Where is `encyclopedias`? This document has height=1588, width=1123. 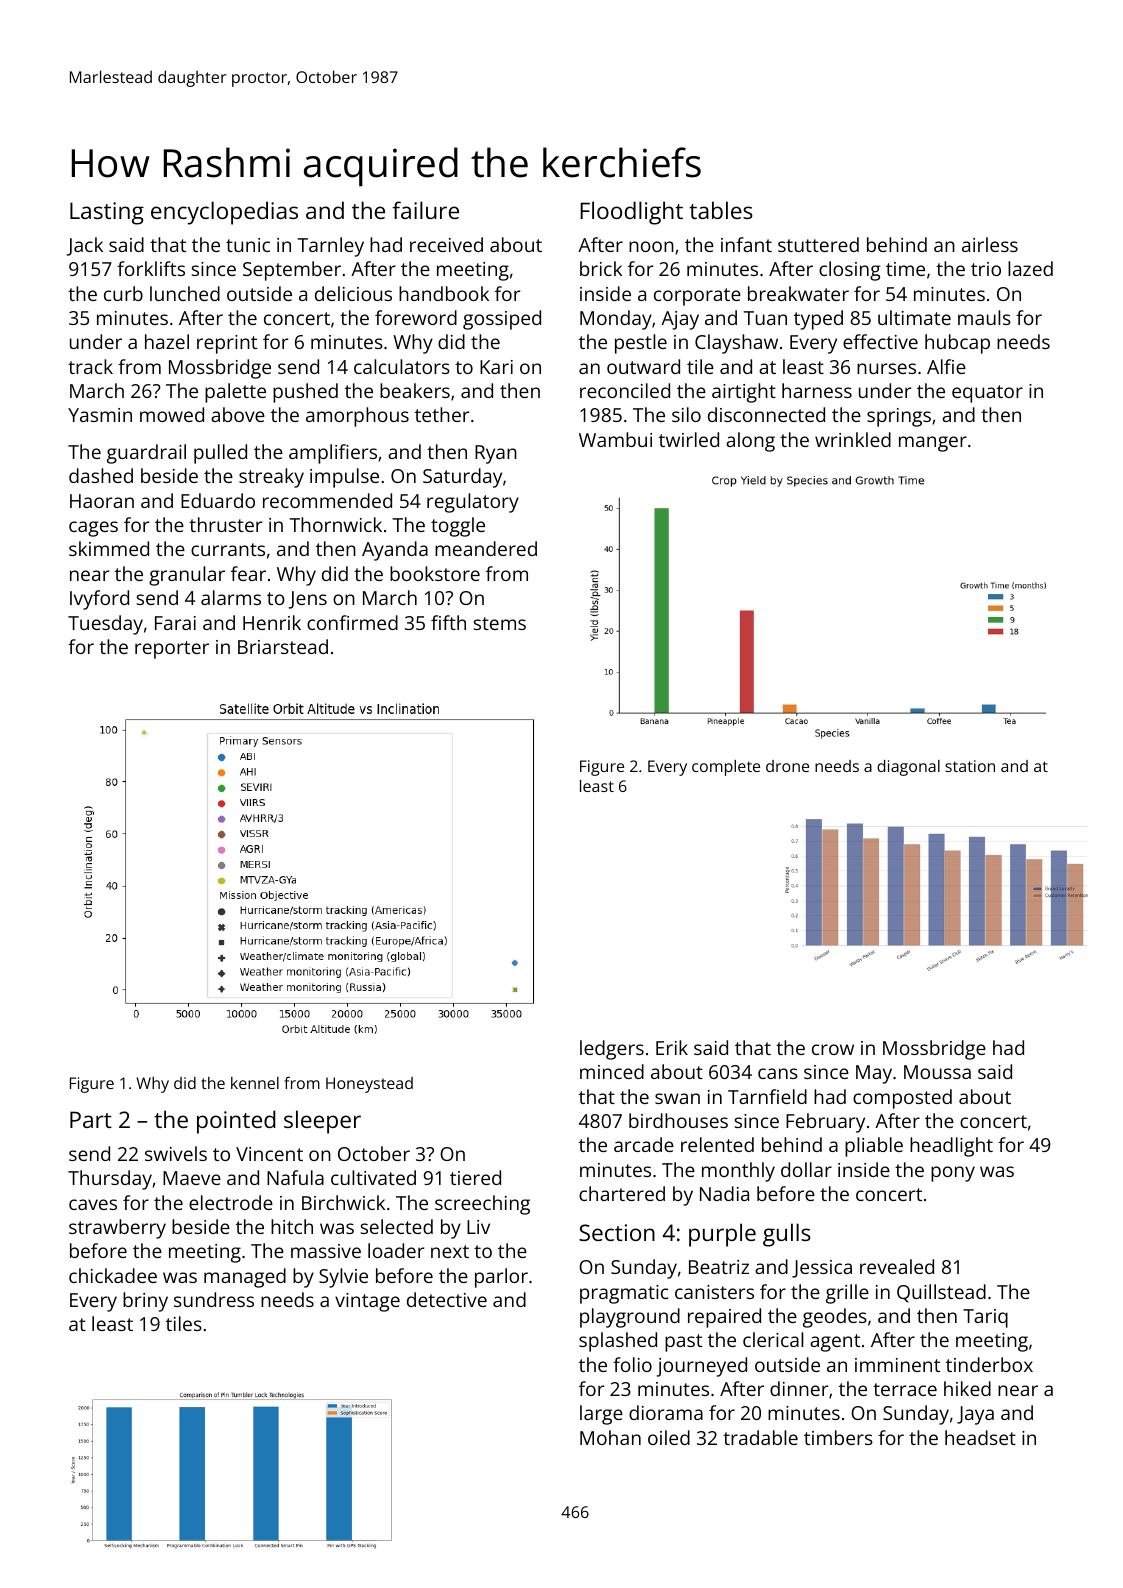
encyclopedias is located at coordinates (224, 213).
